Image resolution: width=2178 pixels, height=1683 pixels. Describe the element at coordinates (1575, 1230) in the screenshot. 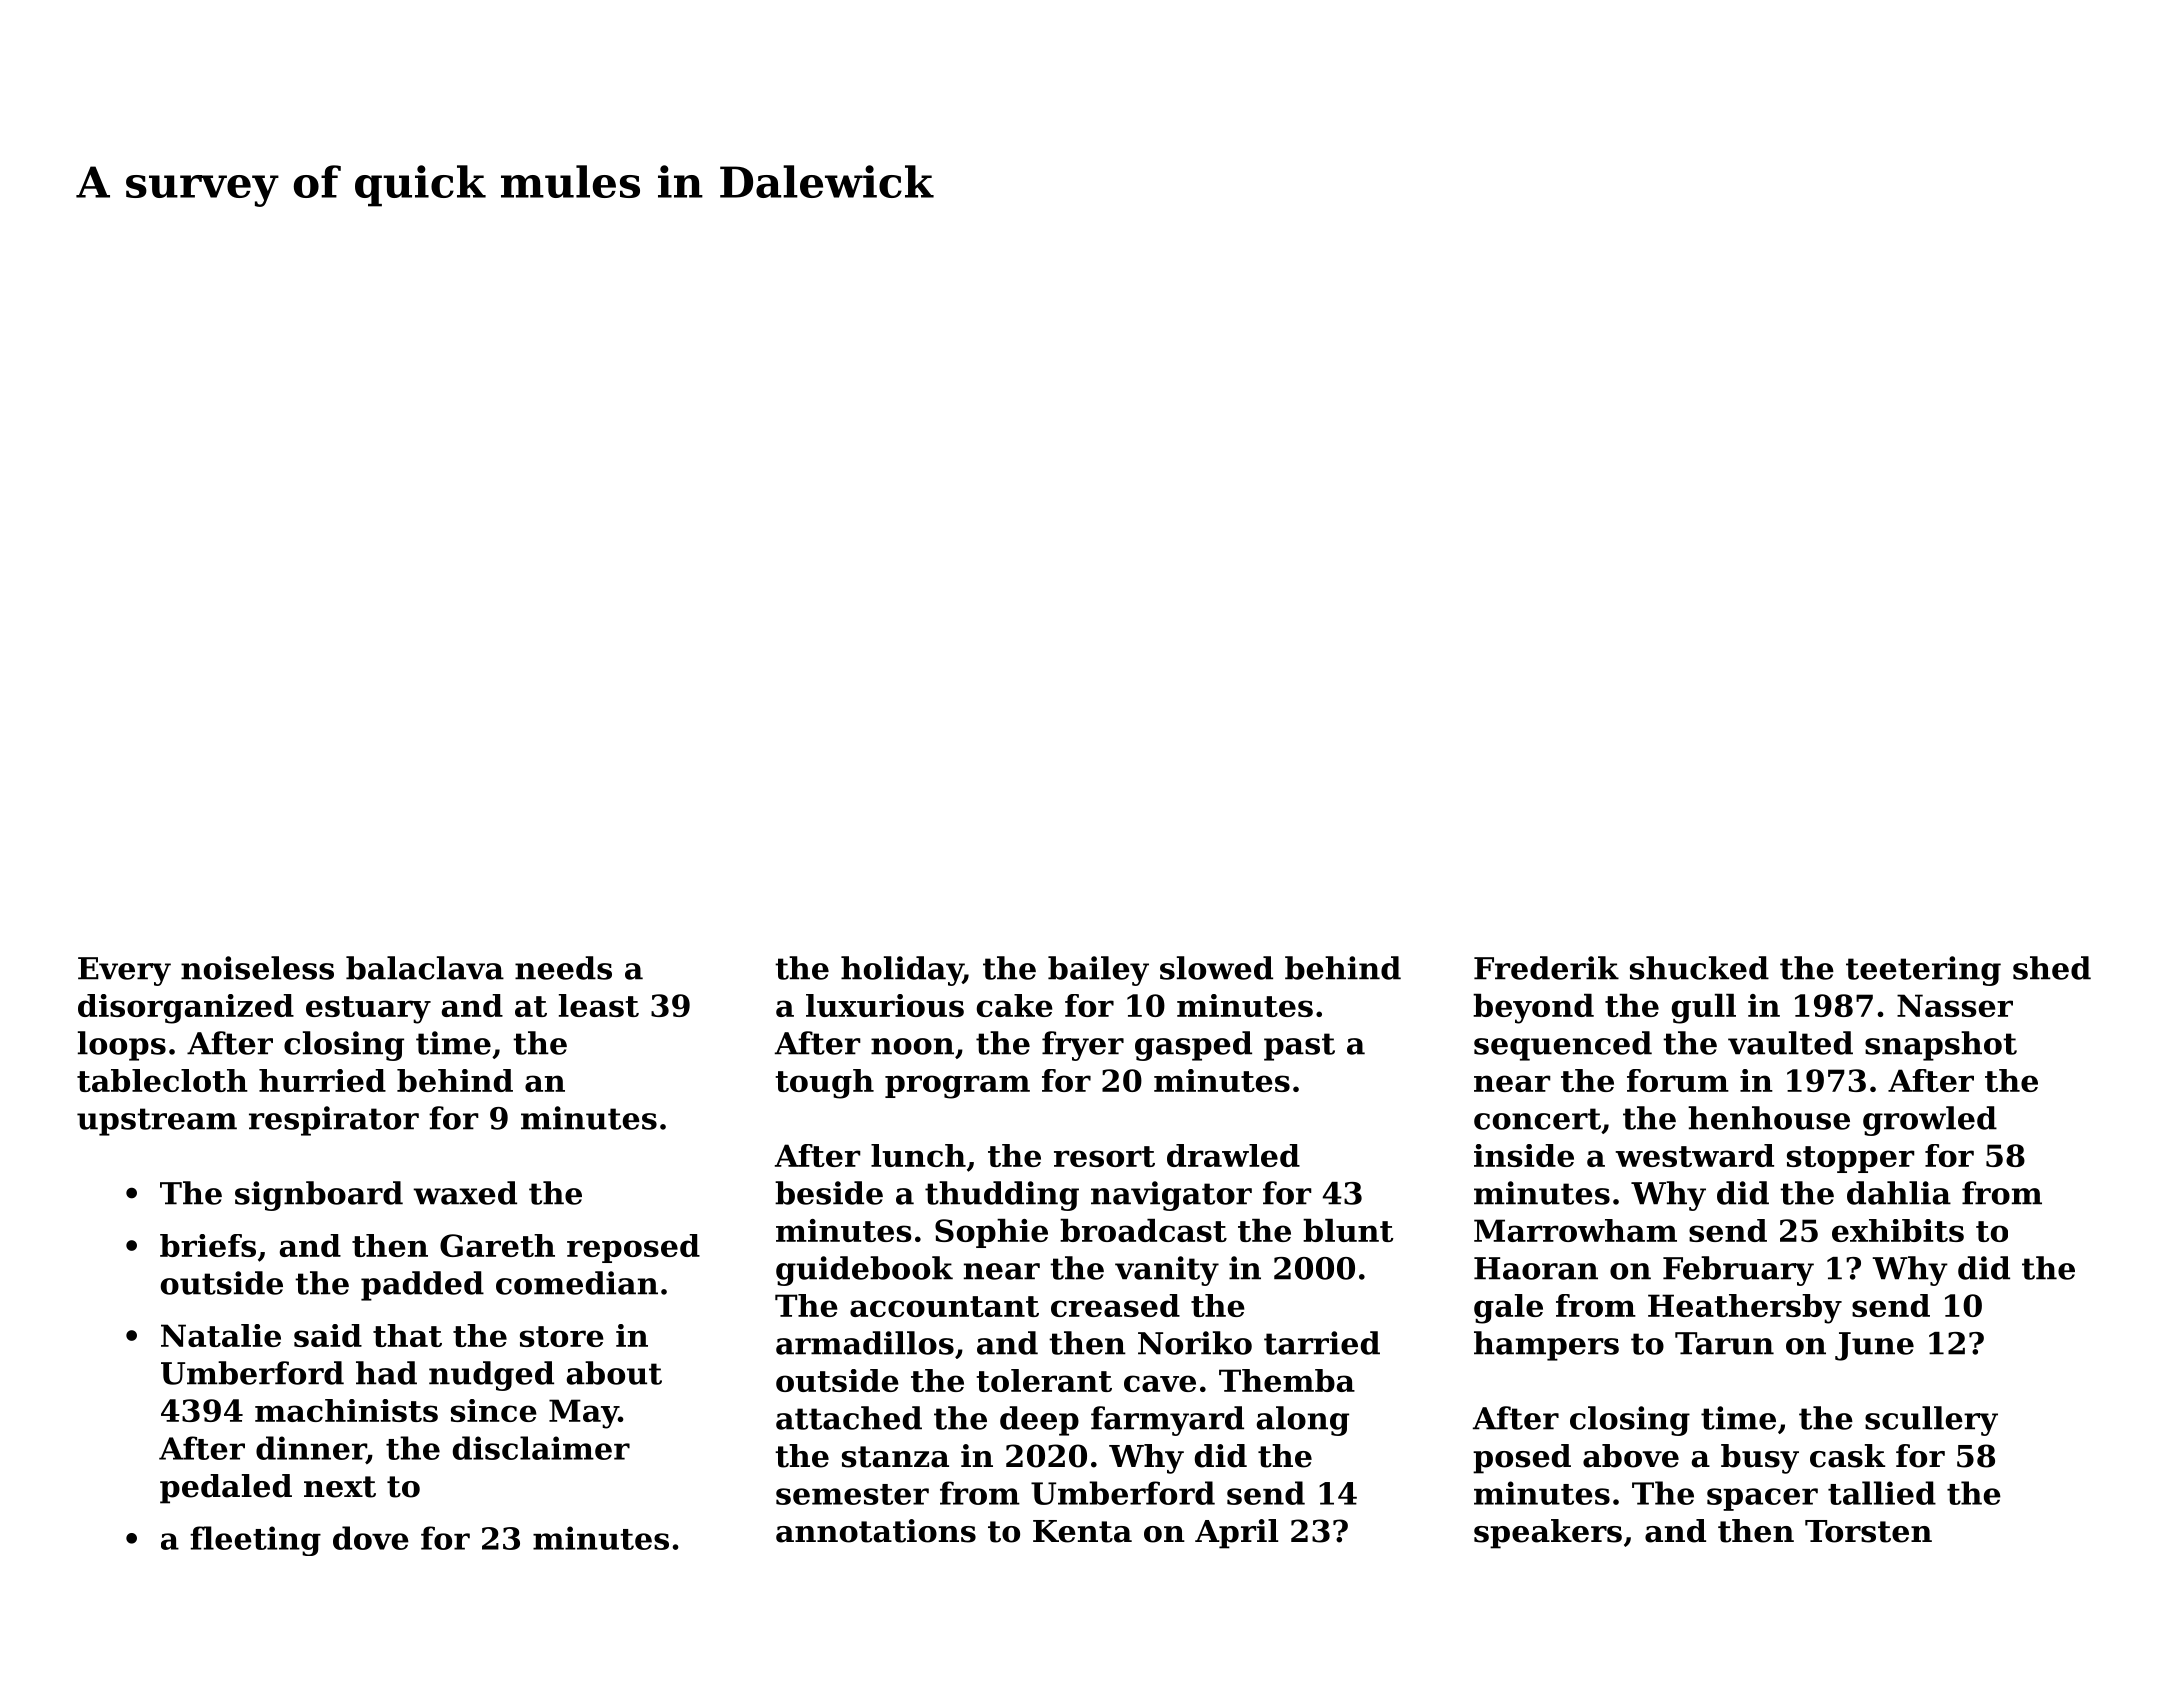

I see `Marrowham` at that location.
